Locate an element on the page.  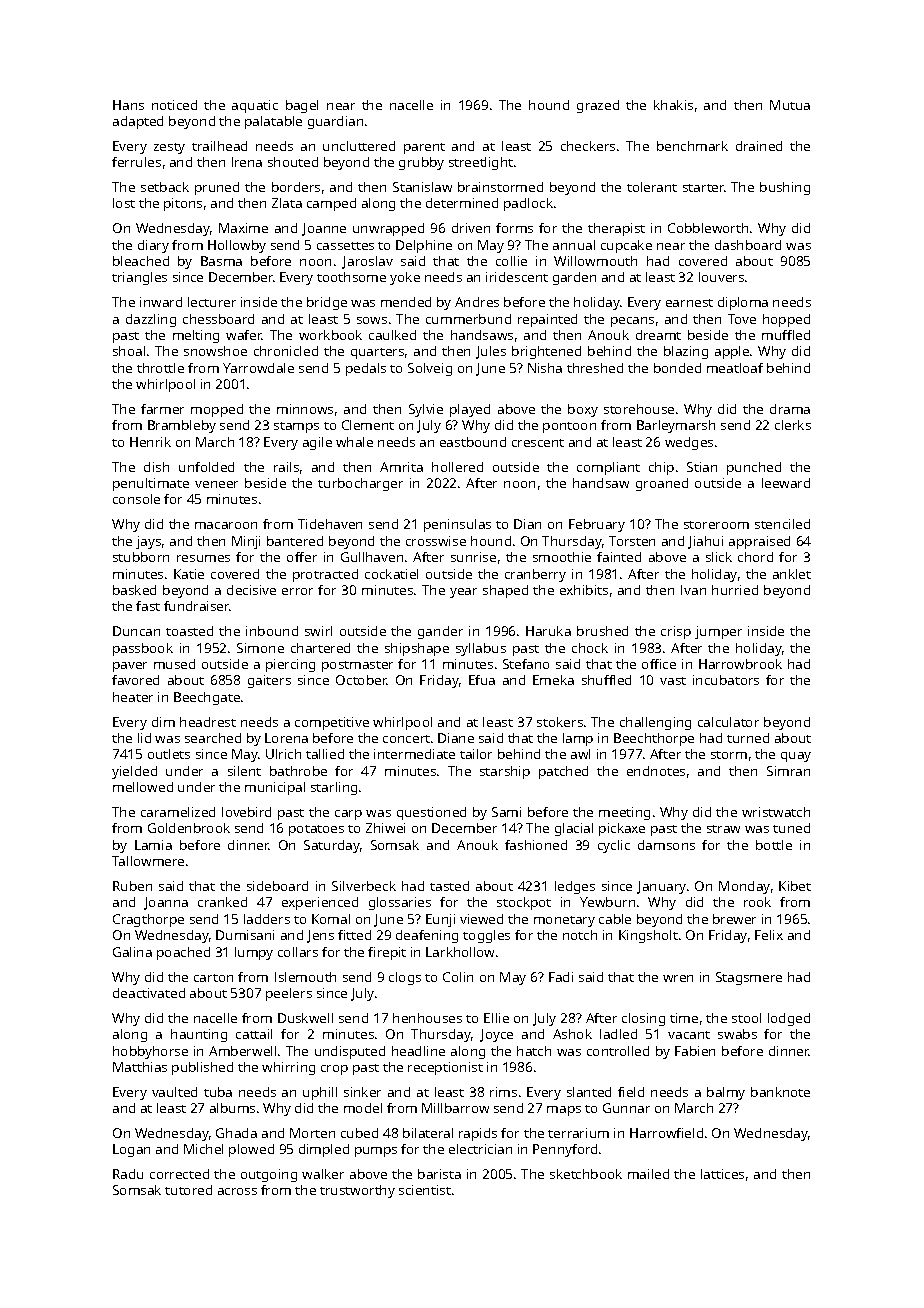
lattices is located at coordinates (722, 1174).
